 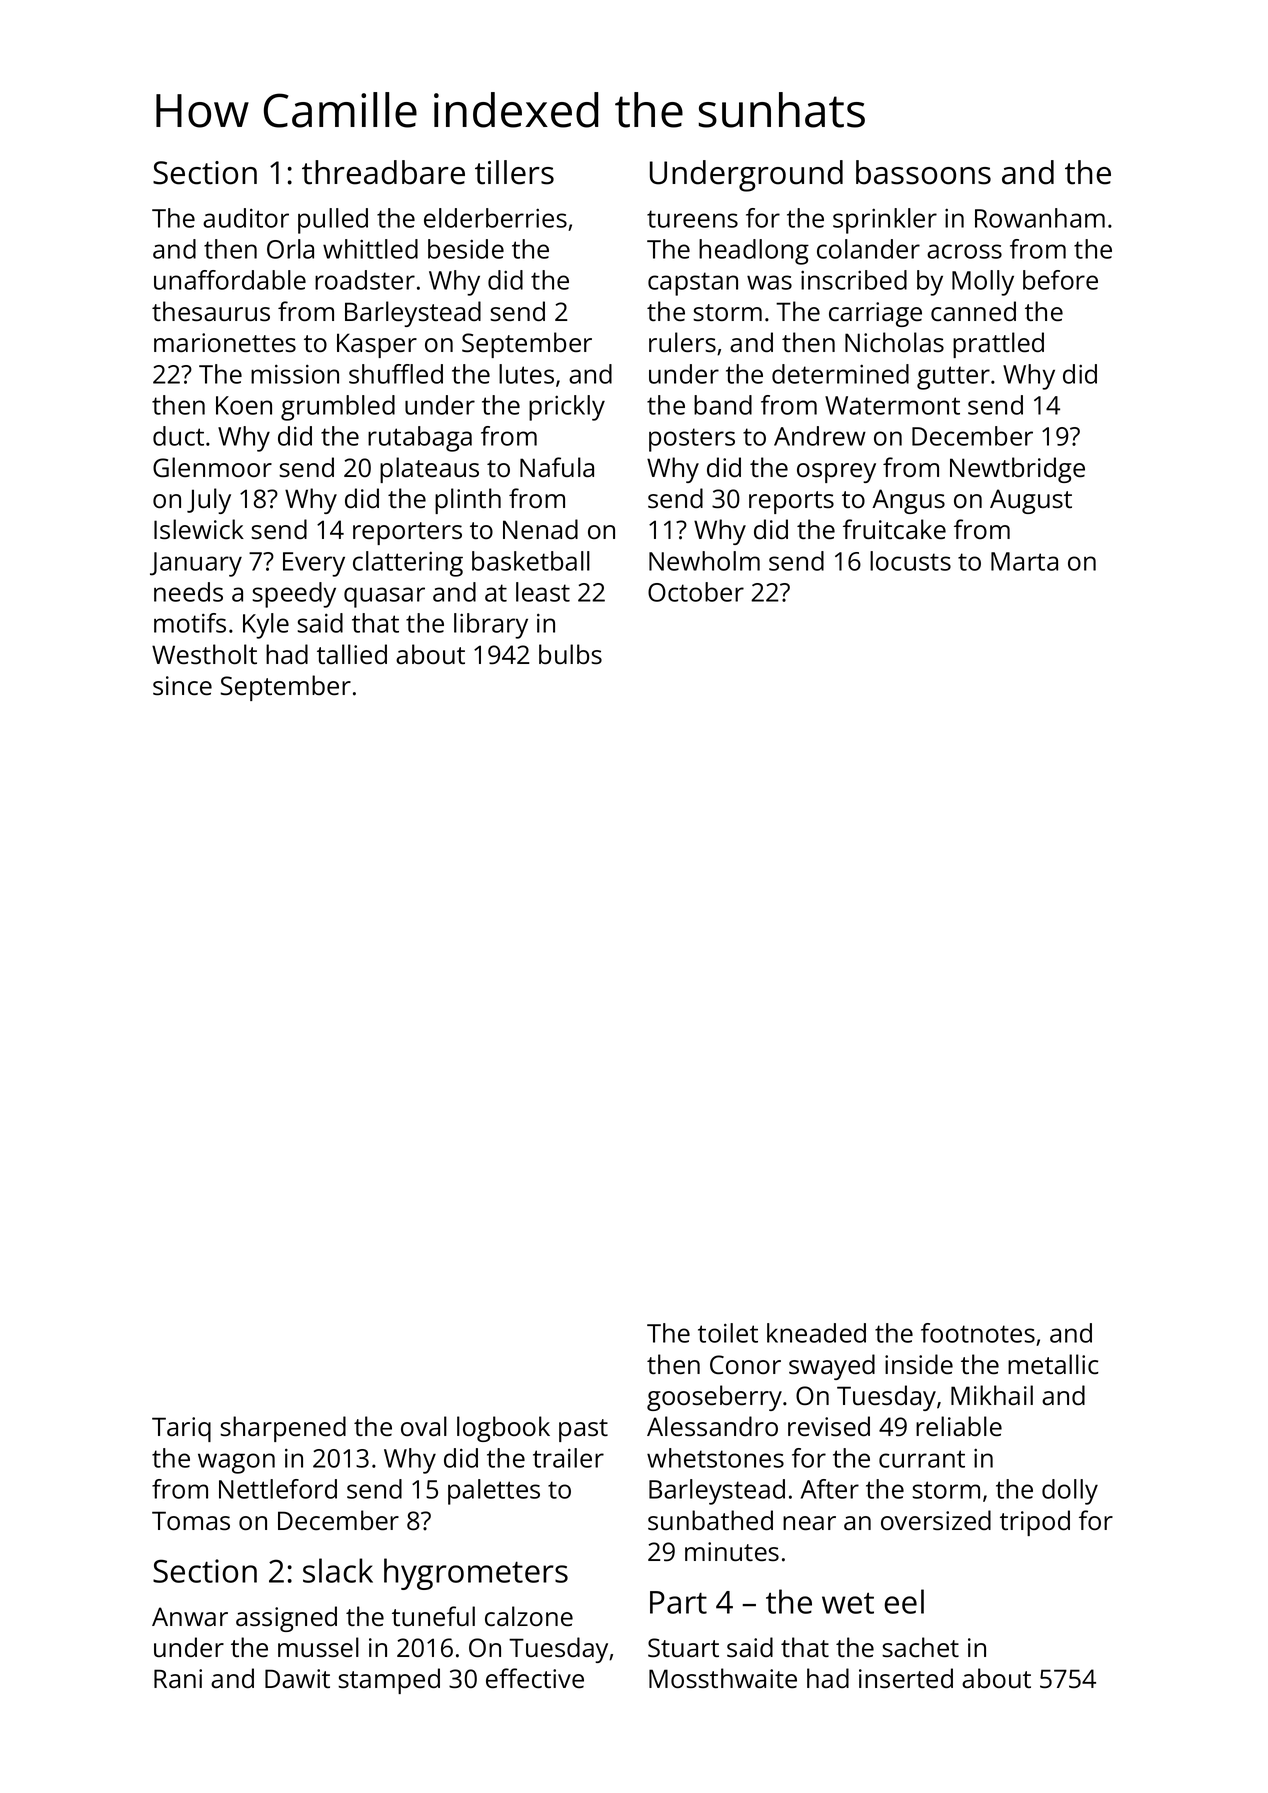 What do you see at coordinates (370, 249) in the screenshot?
I see `whittled` at bounding box center [370, 249].
